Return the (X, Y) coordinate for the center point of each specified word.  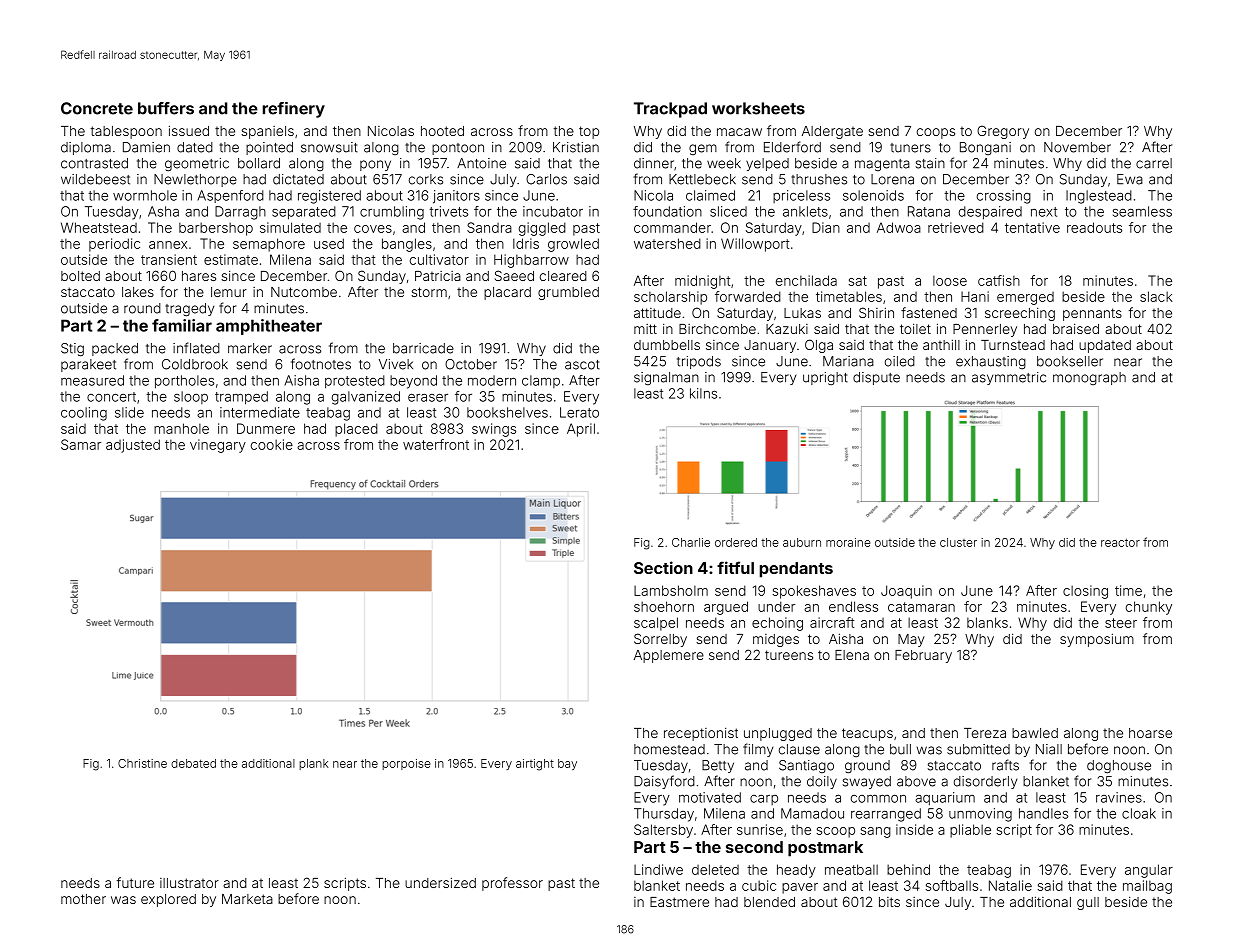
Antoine (481, 163)
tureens (789, 655)
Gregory (1003, 132)
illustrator (189, 883)
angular (1149, 871)
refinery (294, 110)
